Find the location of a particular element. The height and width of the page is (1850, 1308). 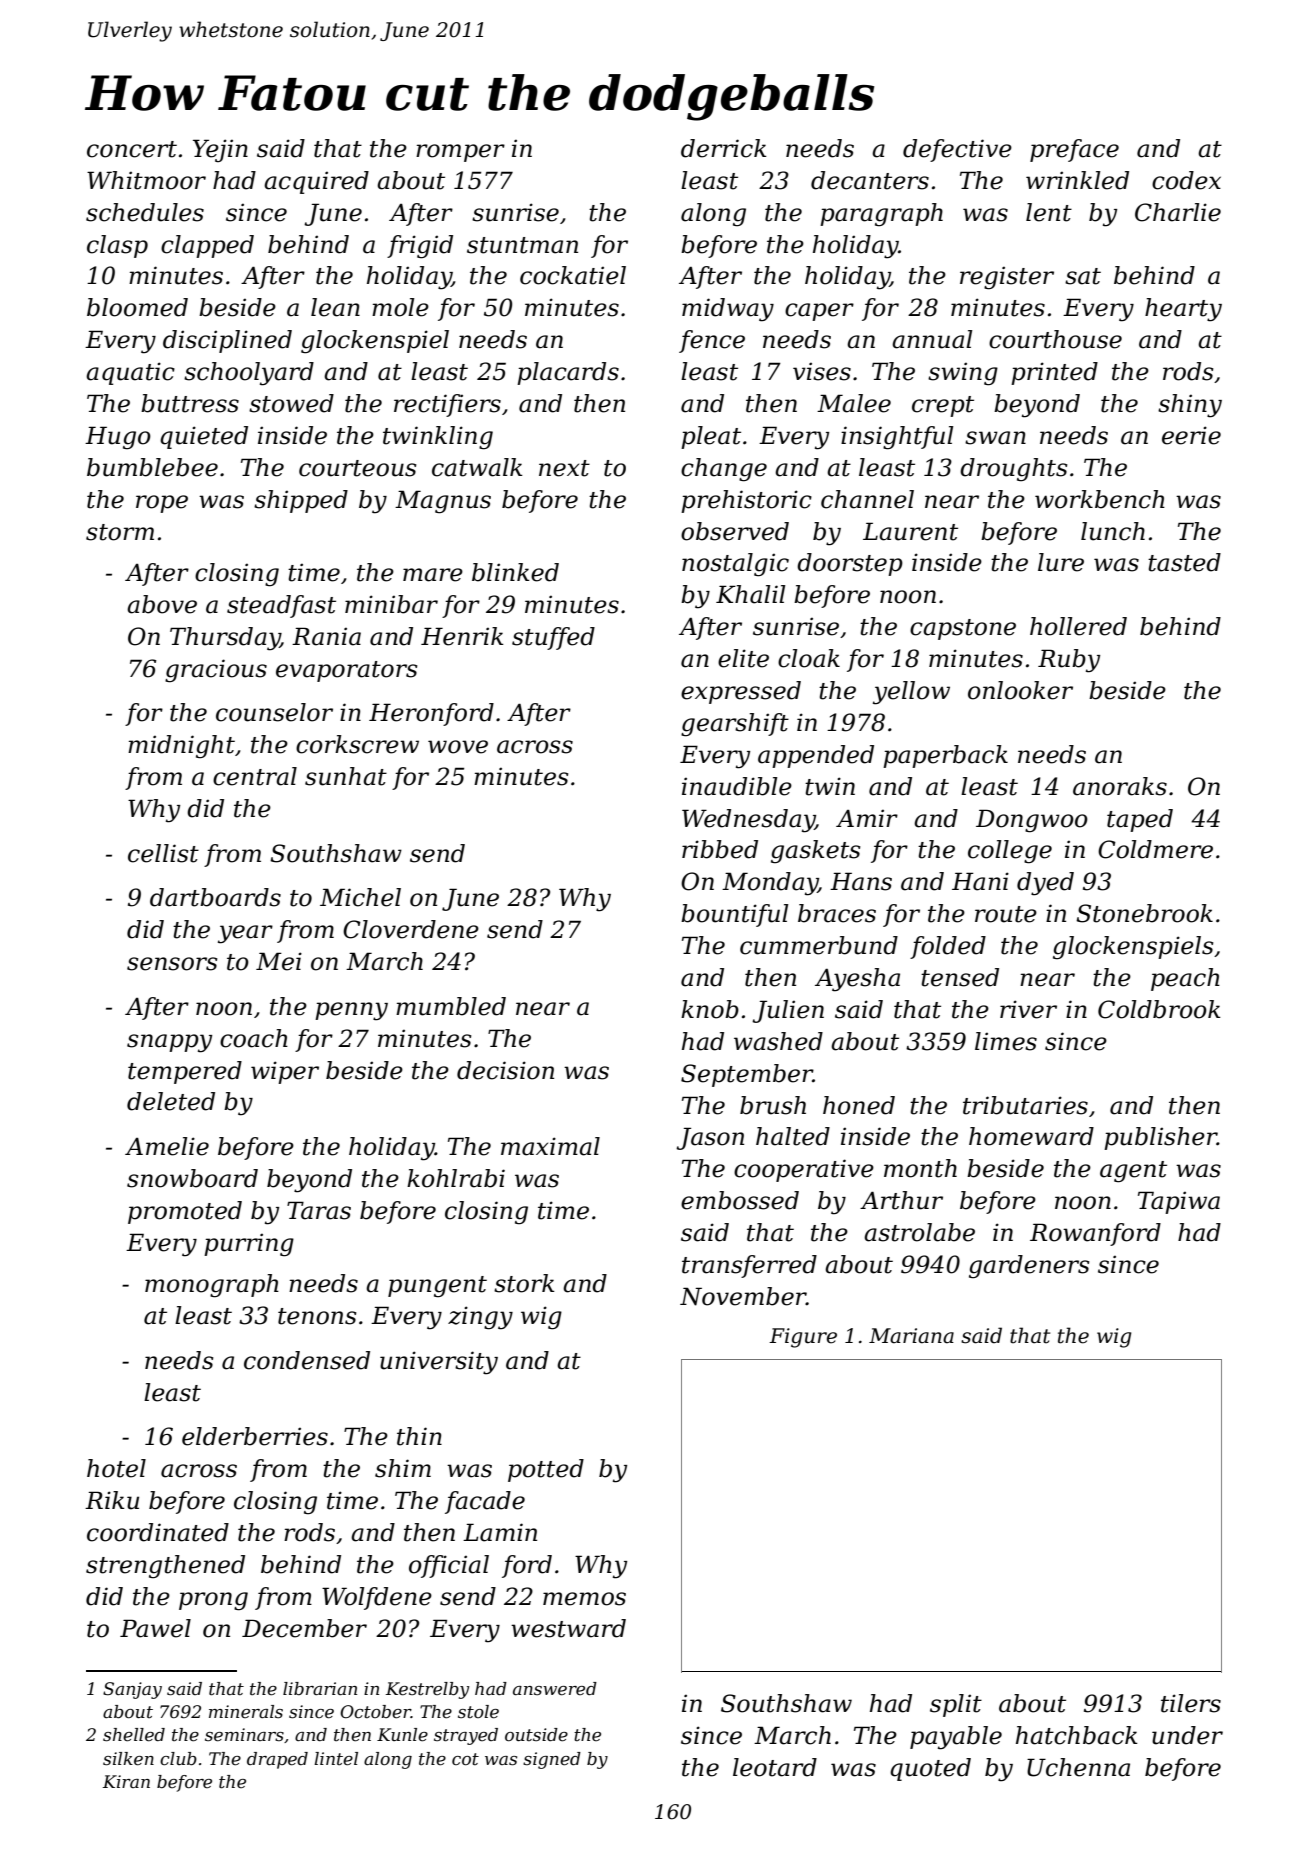

Yejin is located at coordinates (220, 150).
